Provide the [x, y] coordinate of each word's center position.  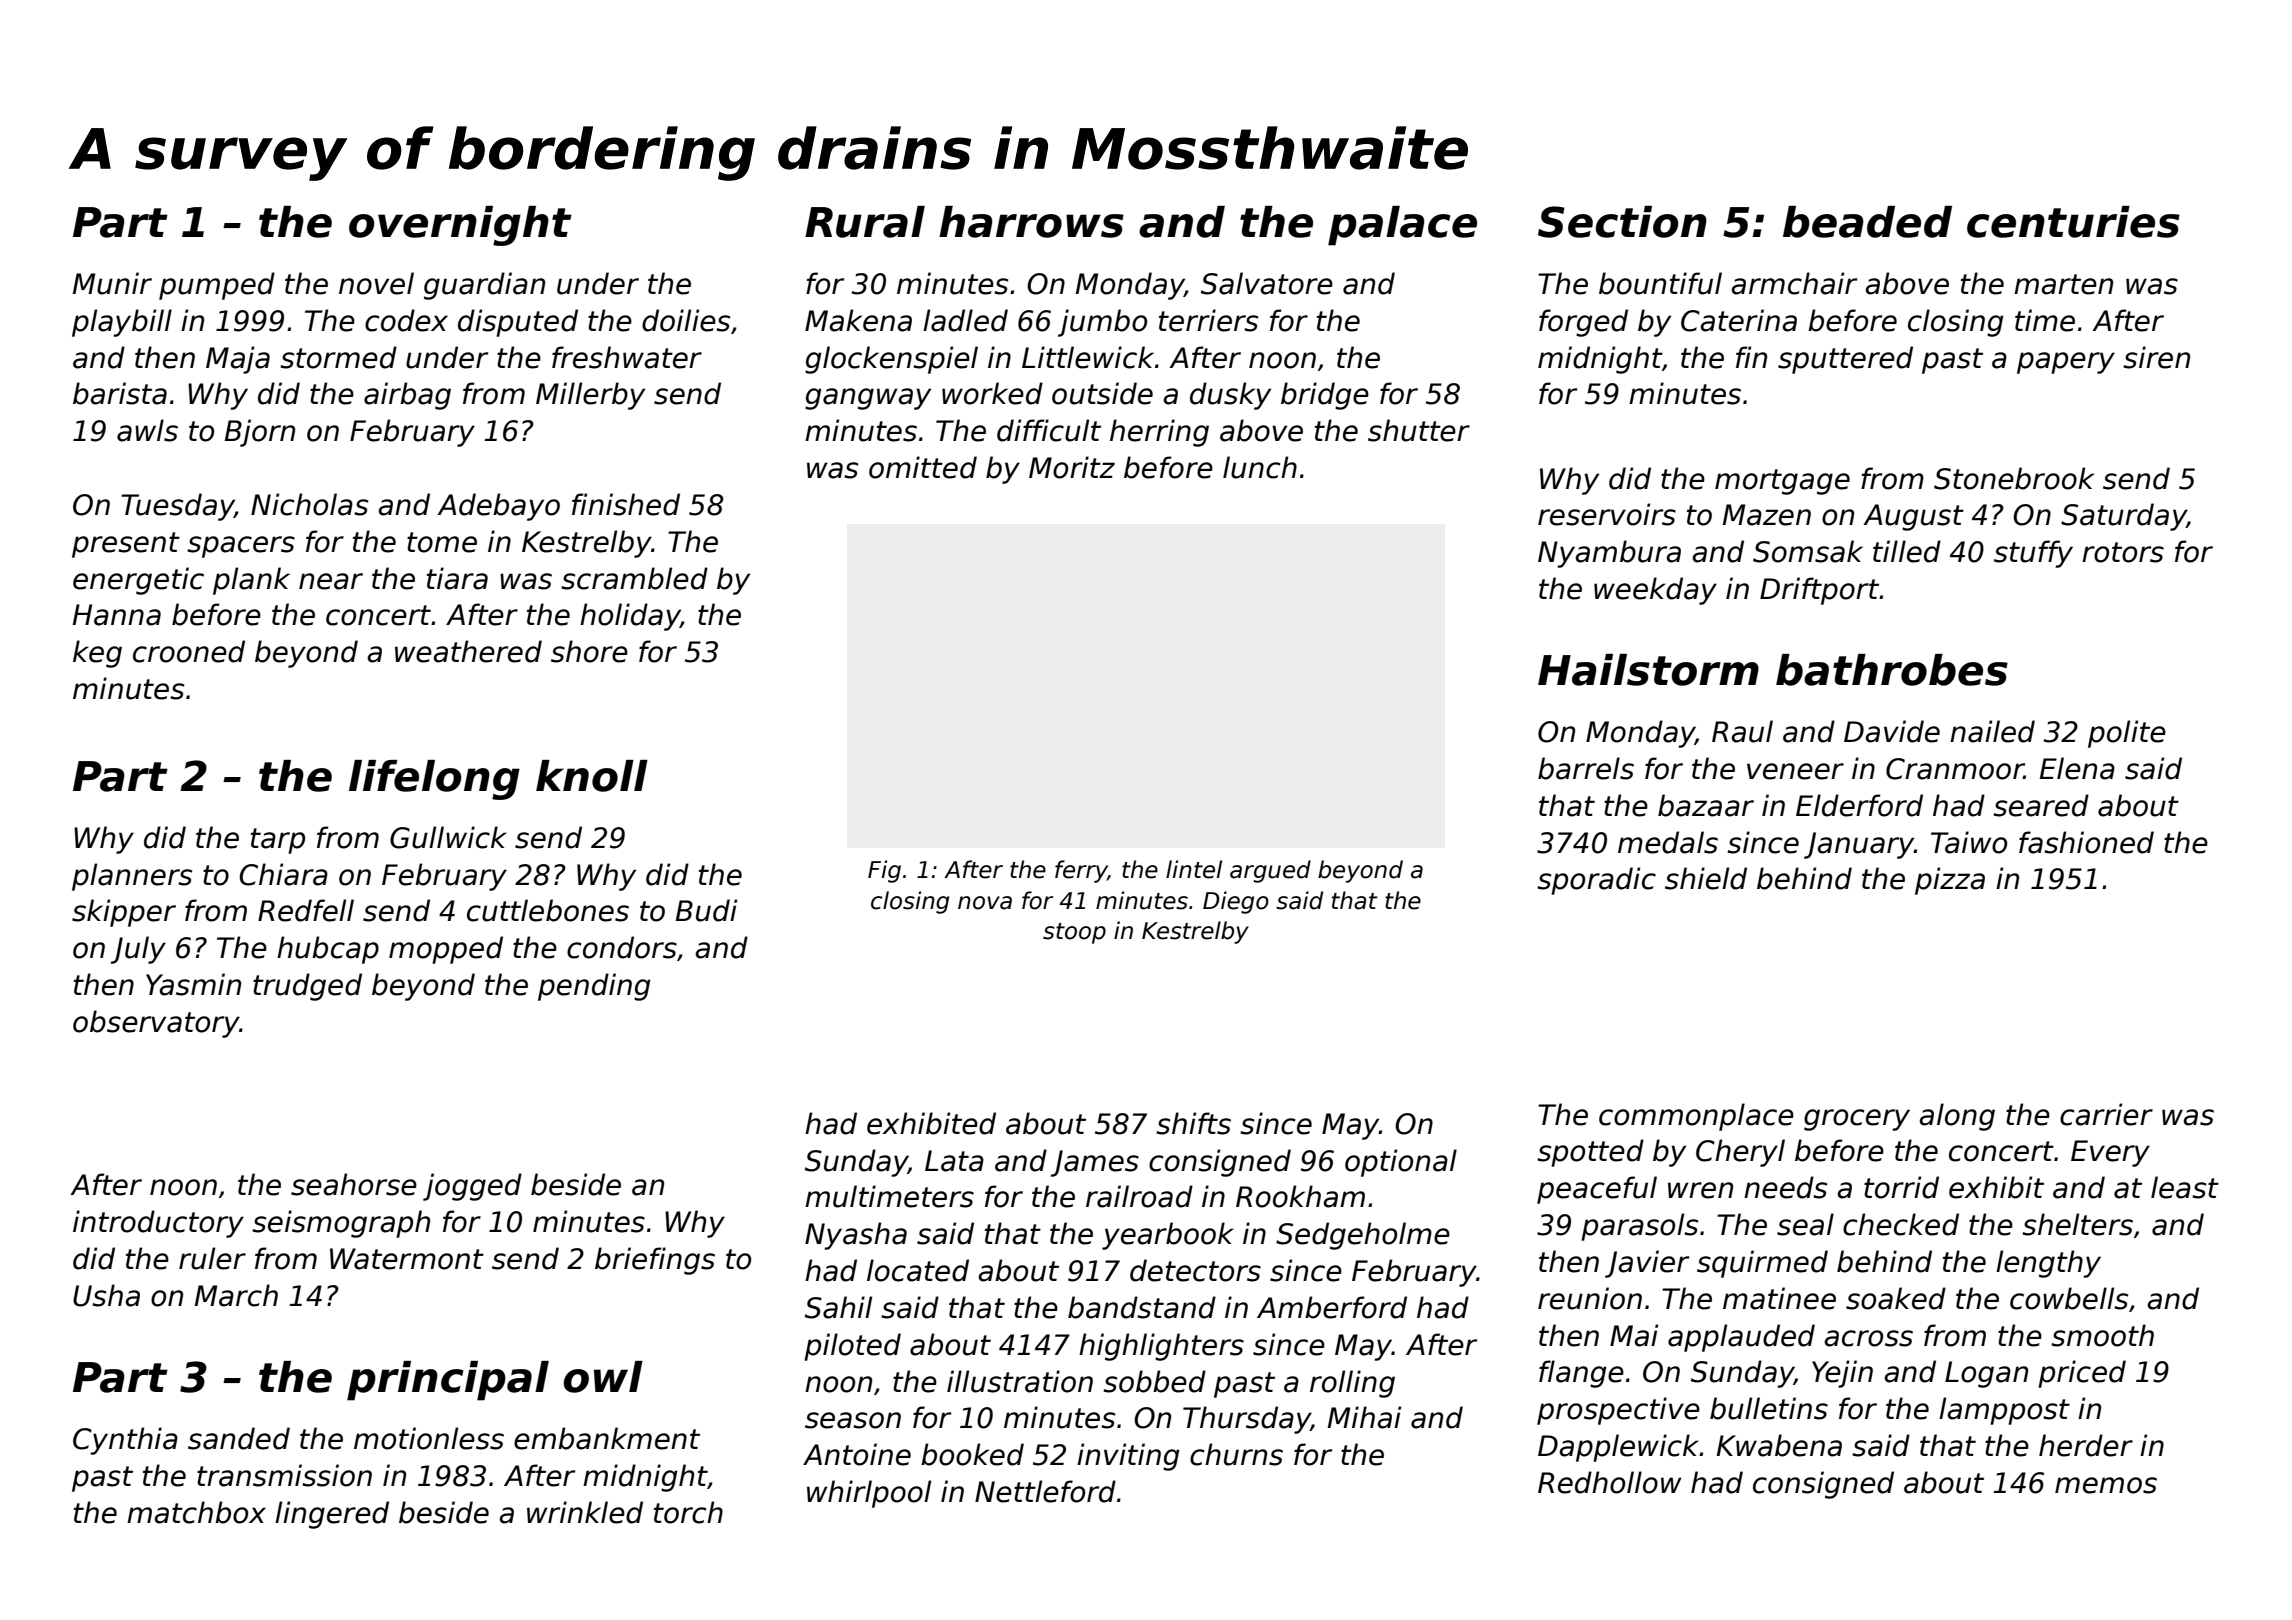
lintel [1194, 869]
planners [132, 877]
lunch [1260, 467]
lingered [332, 1515]
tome [442, 542]
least [2185, 1187]
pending [594, 987]
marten [2063, 284]
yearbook [1168, 1236]
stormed [338, 357]
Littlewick [1088, 357]
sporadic [1596, 881]
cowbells [2069, 1298]
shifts [1193, 1123]
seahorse [354, 1184]
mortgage [1782, 482]
